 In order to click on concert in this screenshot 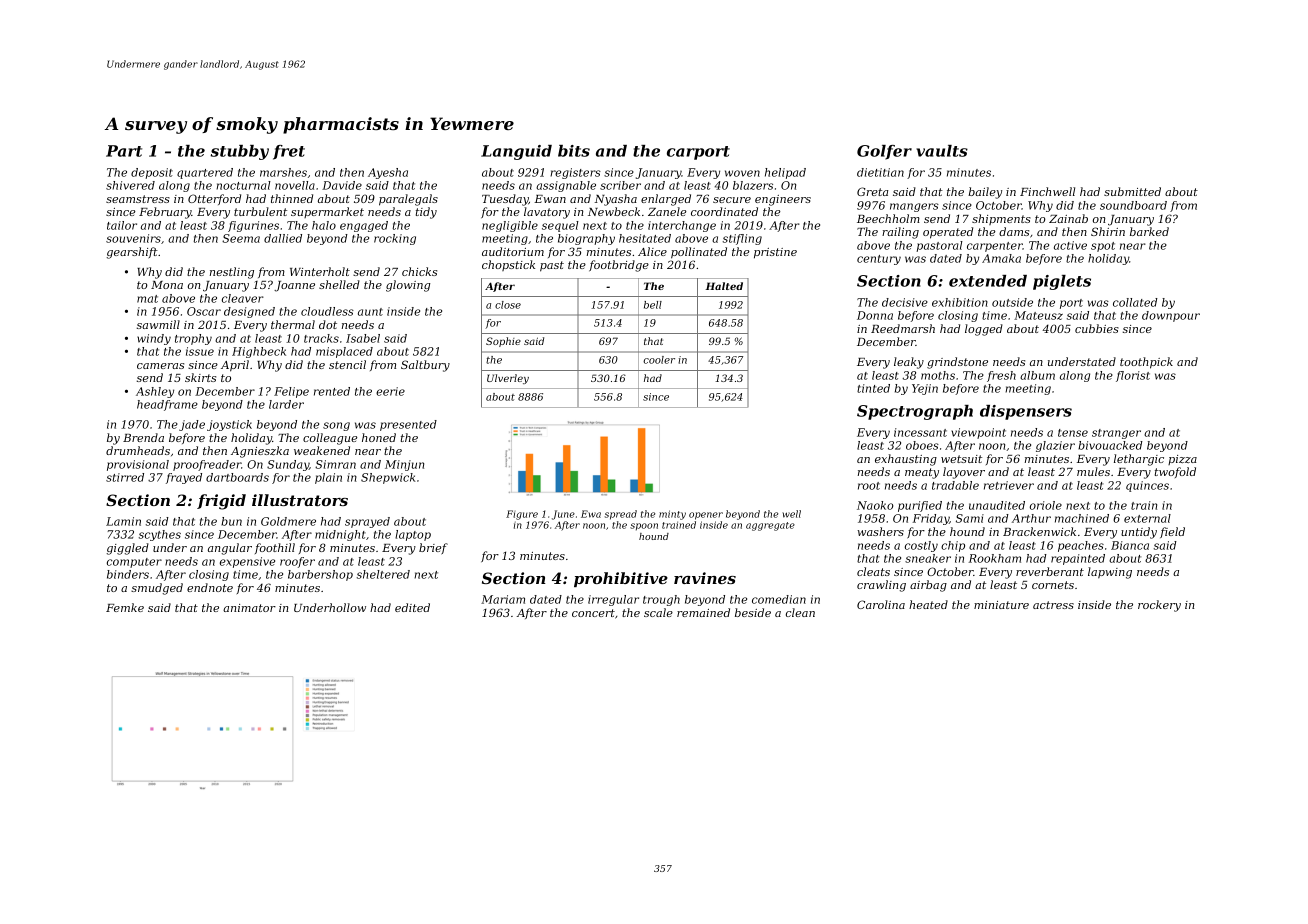, I will do `click(593, 613)`.
